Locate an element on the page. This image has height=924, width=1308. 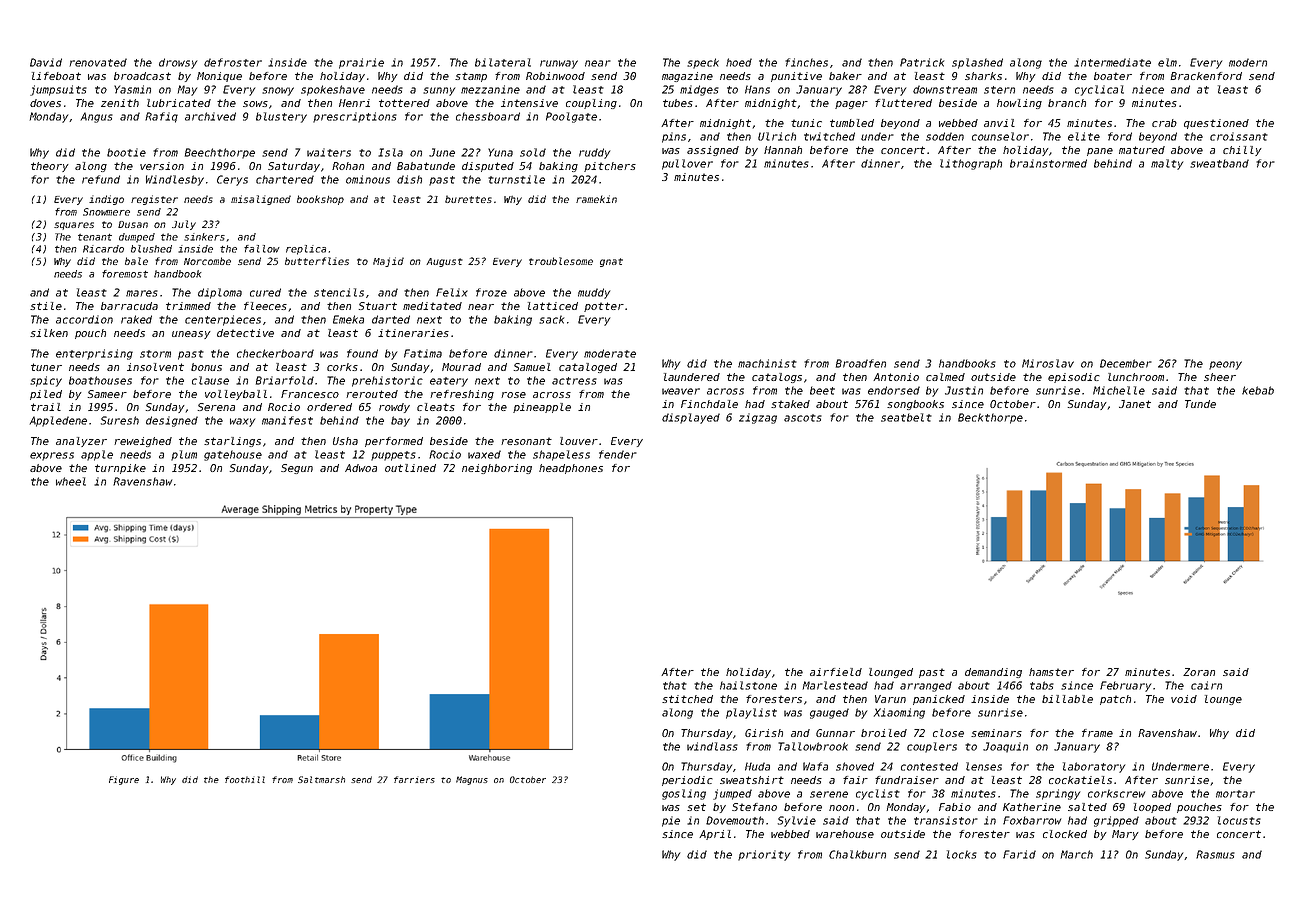
priority is located at coordinates (764, 855).
